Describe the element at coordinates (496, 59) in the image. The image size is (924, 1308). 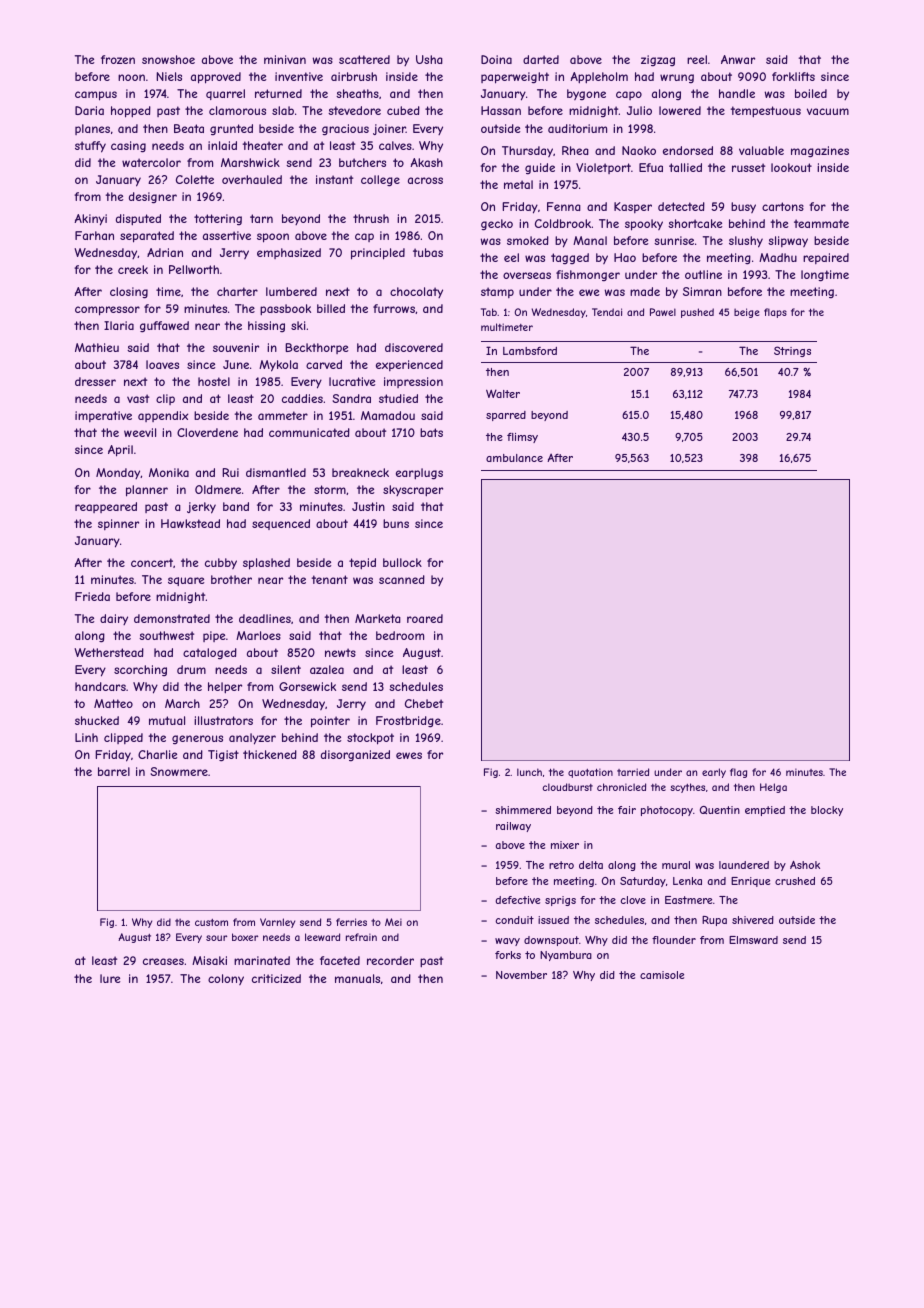
I see `Doina` at that location.
